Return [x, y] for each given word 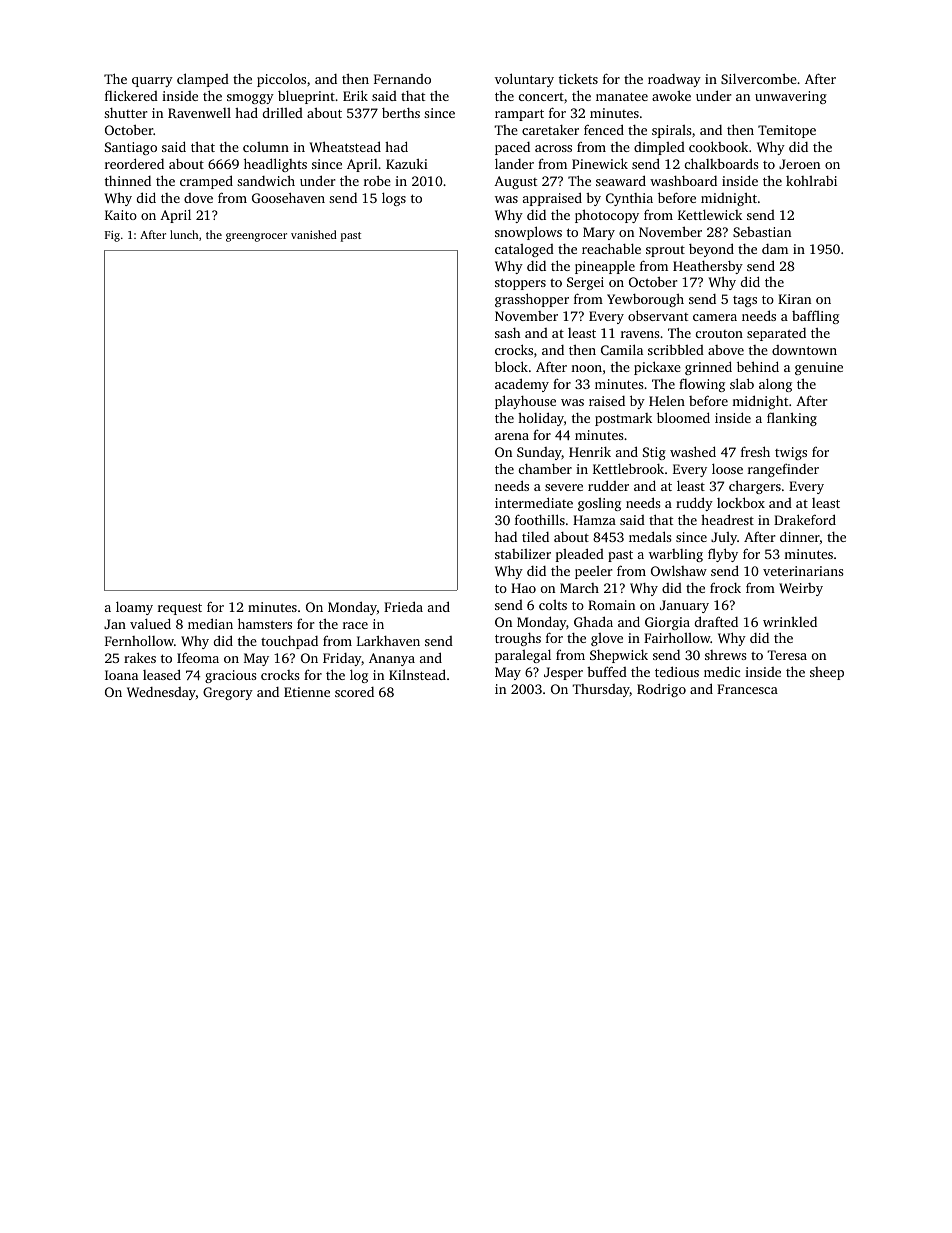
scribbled [676, 349]
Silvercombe [759, 78]
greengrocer [256, 237]
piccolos [281, 80]
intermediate [534, 502]
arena [512, 436]
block [511, 366]
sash [508, 333]
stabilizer [523, 554]
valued [150, 623]
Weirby [801, 589]
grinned [708, 368]
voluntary [524, 80]
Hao [523, 588]
